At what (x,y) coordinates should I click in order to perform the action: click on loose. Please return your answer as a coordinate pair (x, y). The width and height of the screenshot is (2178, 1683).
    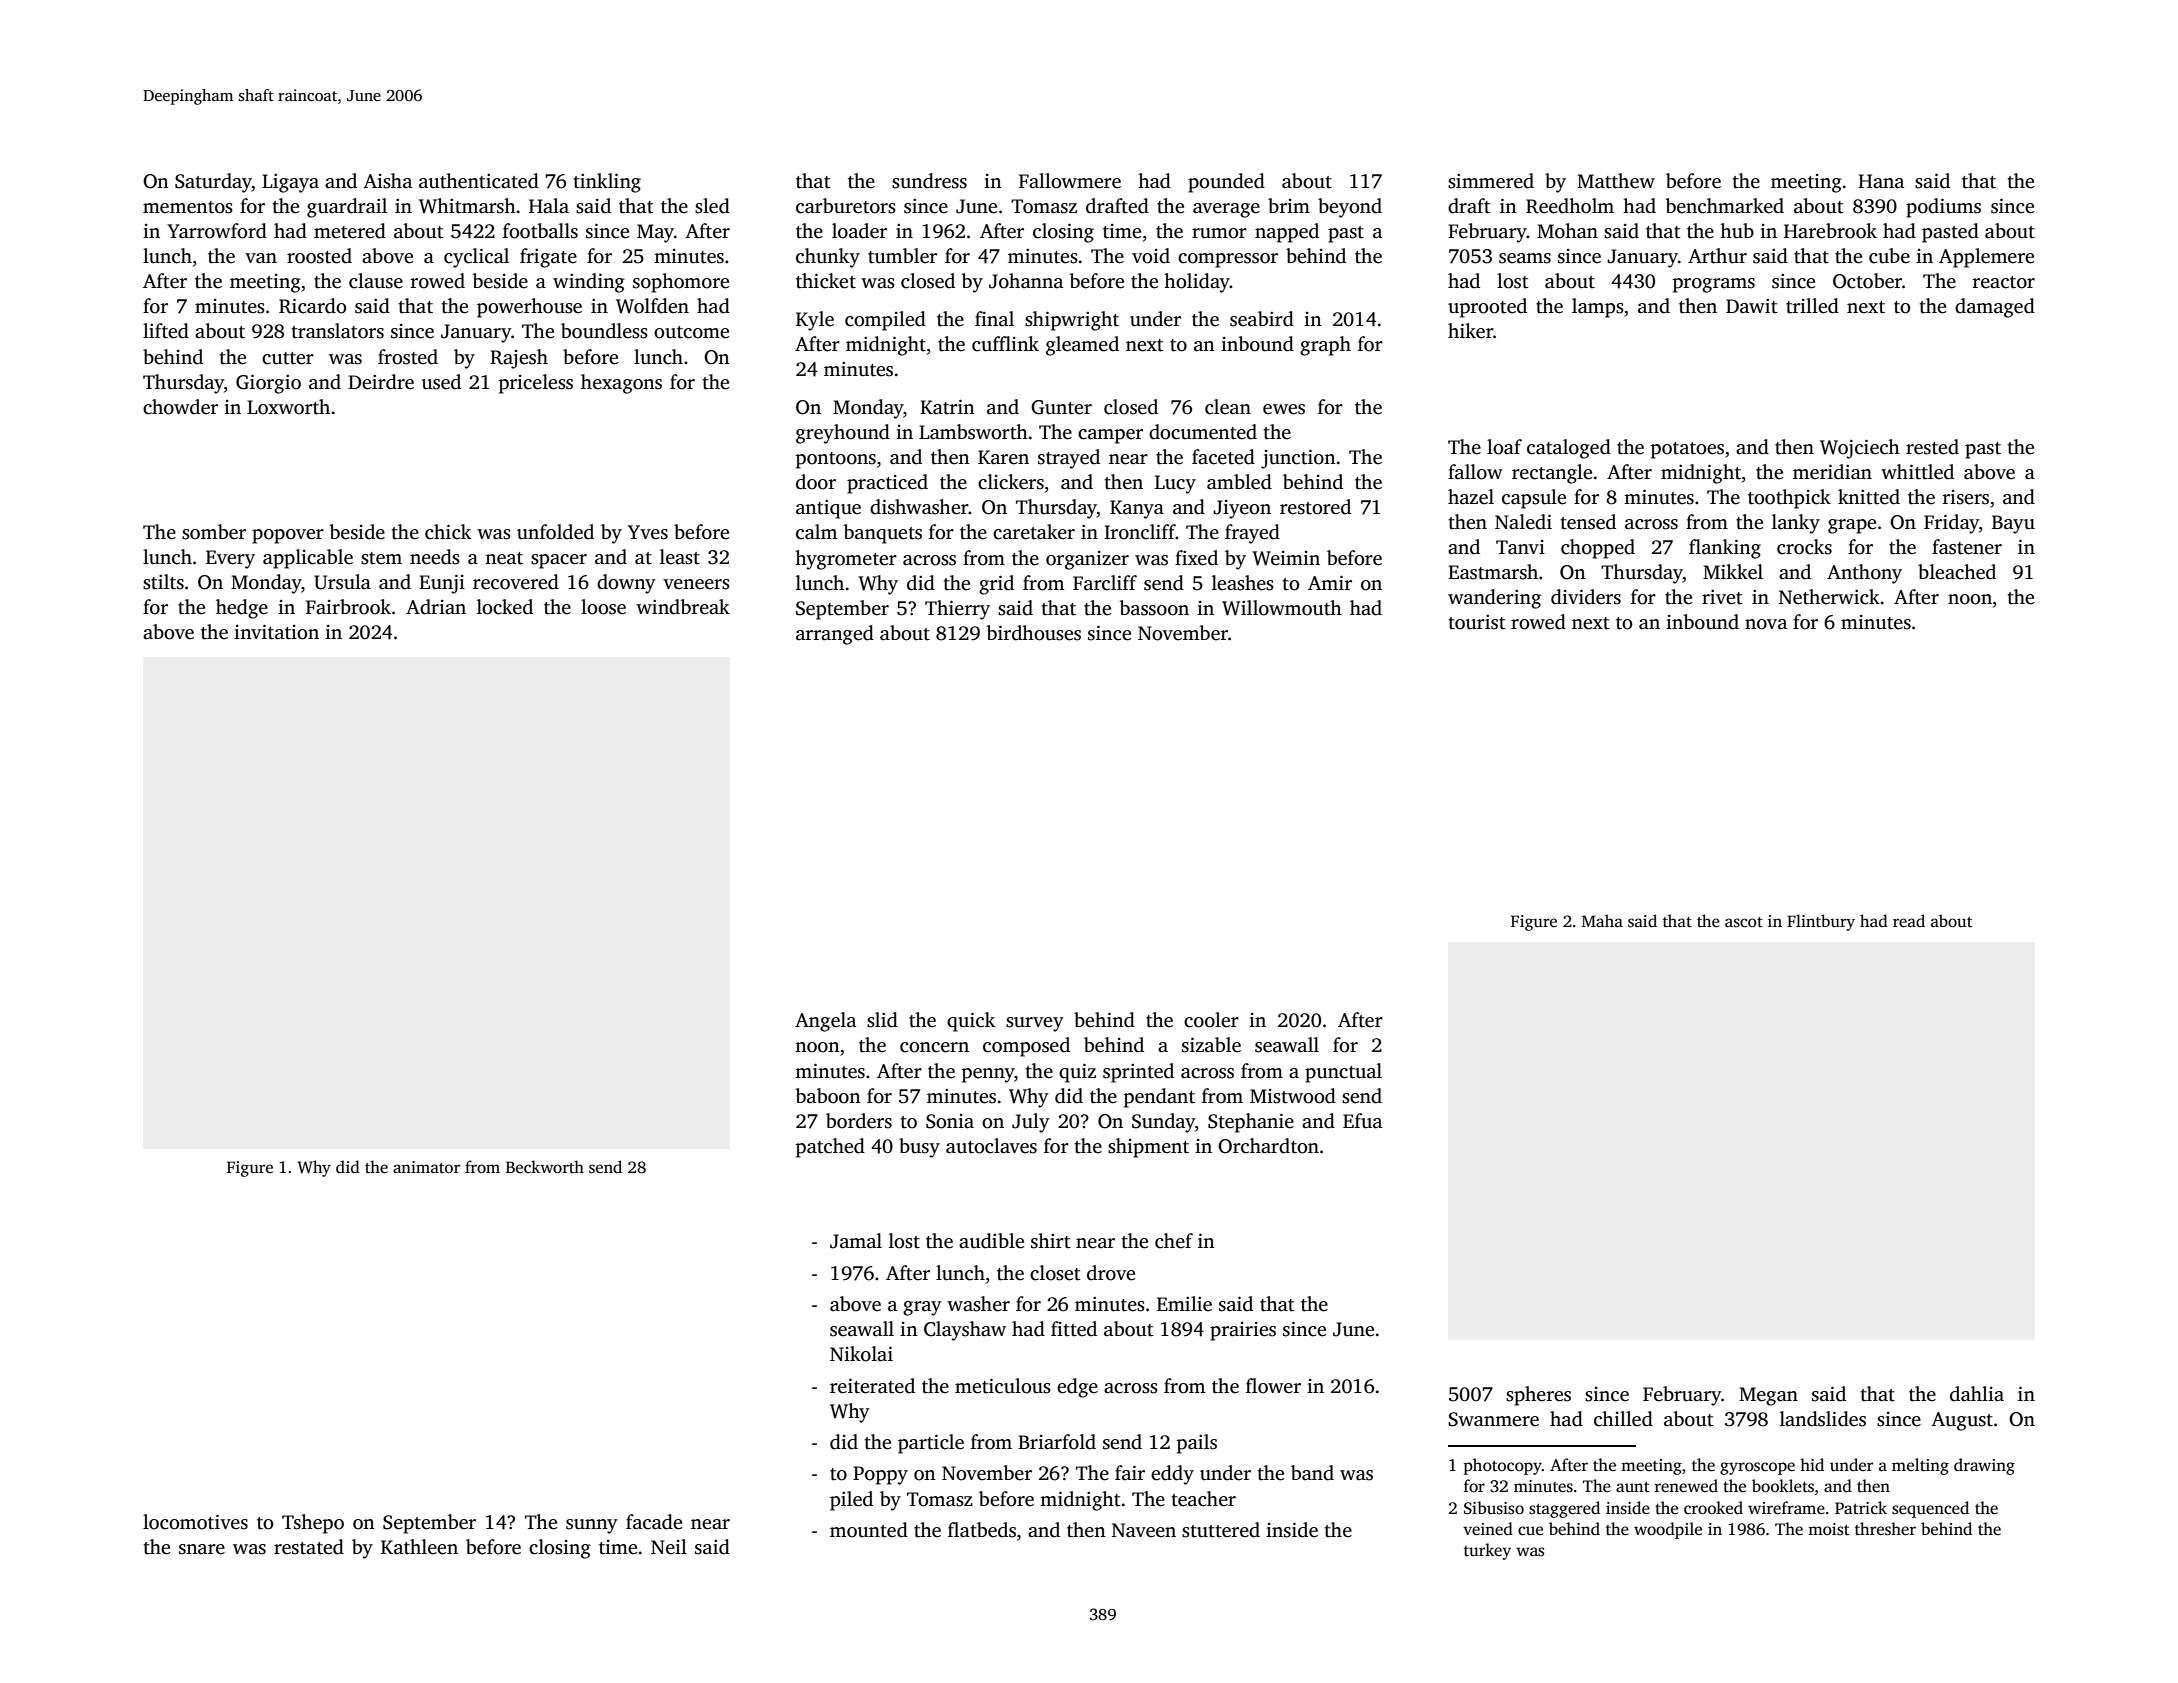
    Looking at the image, I should click on (603, 607).
